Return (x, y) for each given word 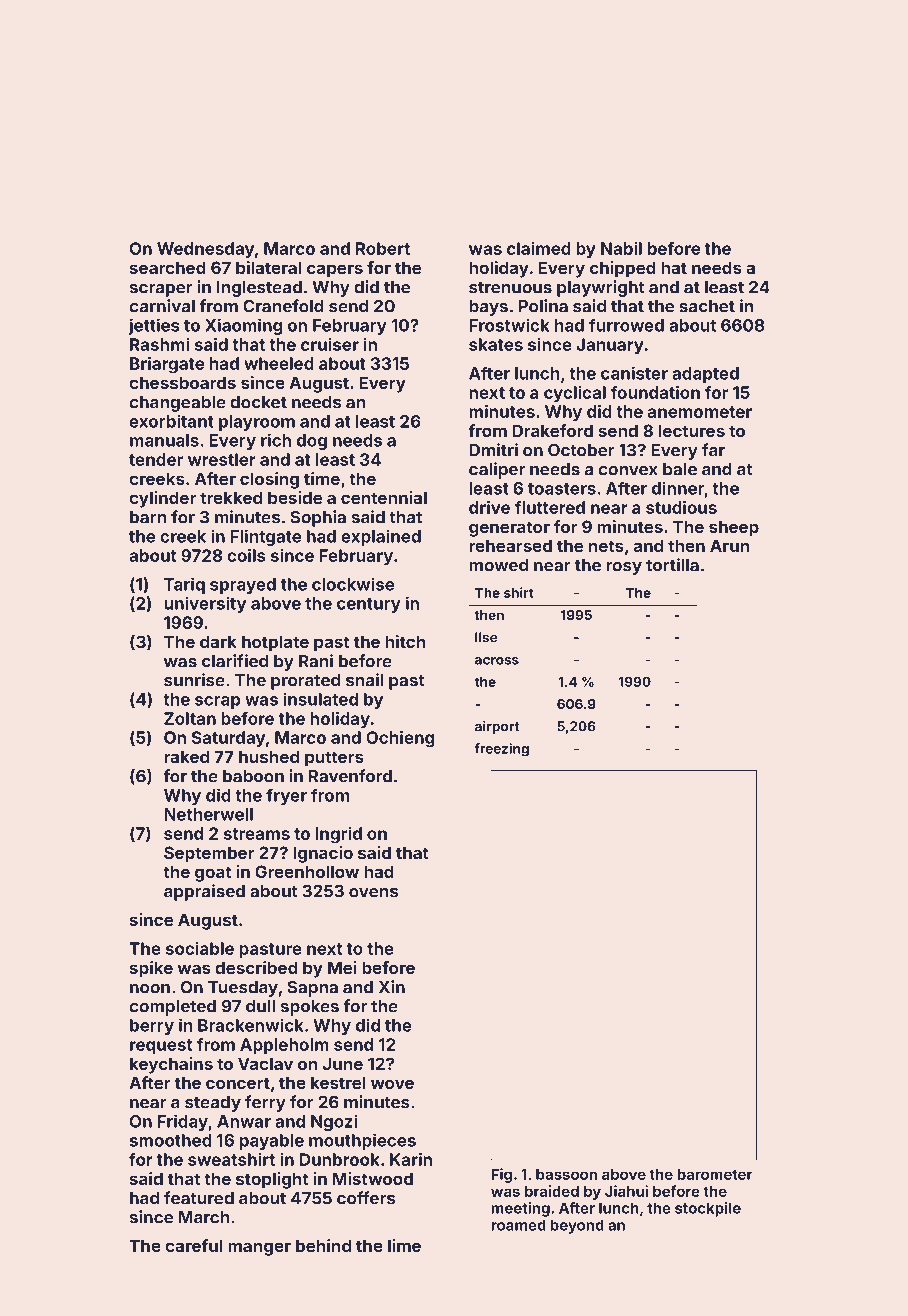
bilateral (268, 267)
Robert (383, 248)
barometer (714, 1174)
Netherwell (208, 814)
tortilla (672, 565)
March (204, 1217)
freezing (502, 750)
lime (404, 1245)
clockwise (353, 584)
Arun (730, 545)
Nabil (621, 248)
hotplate (275, 643)
